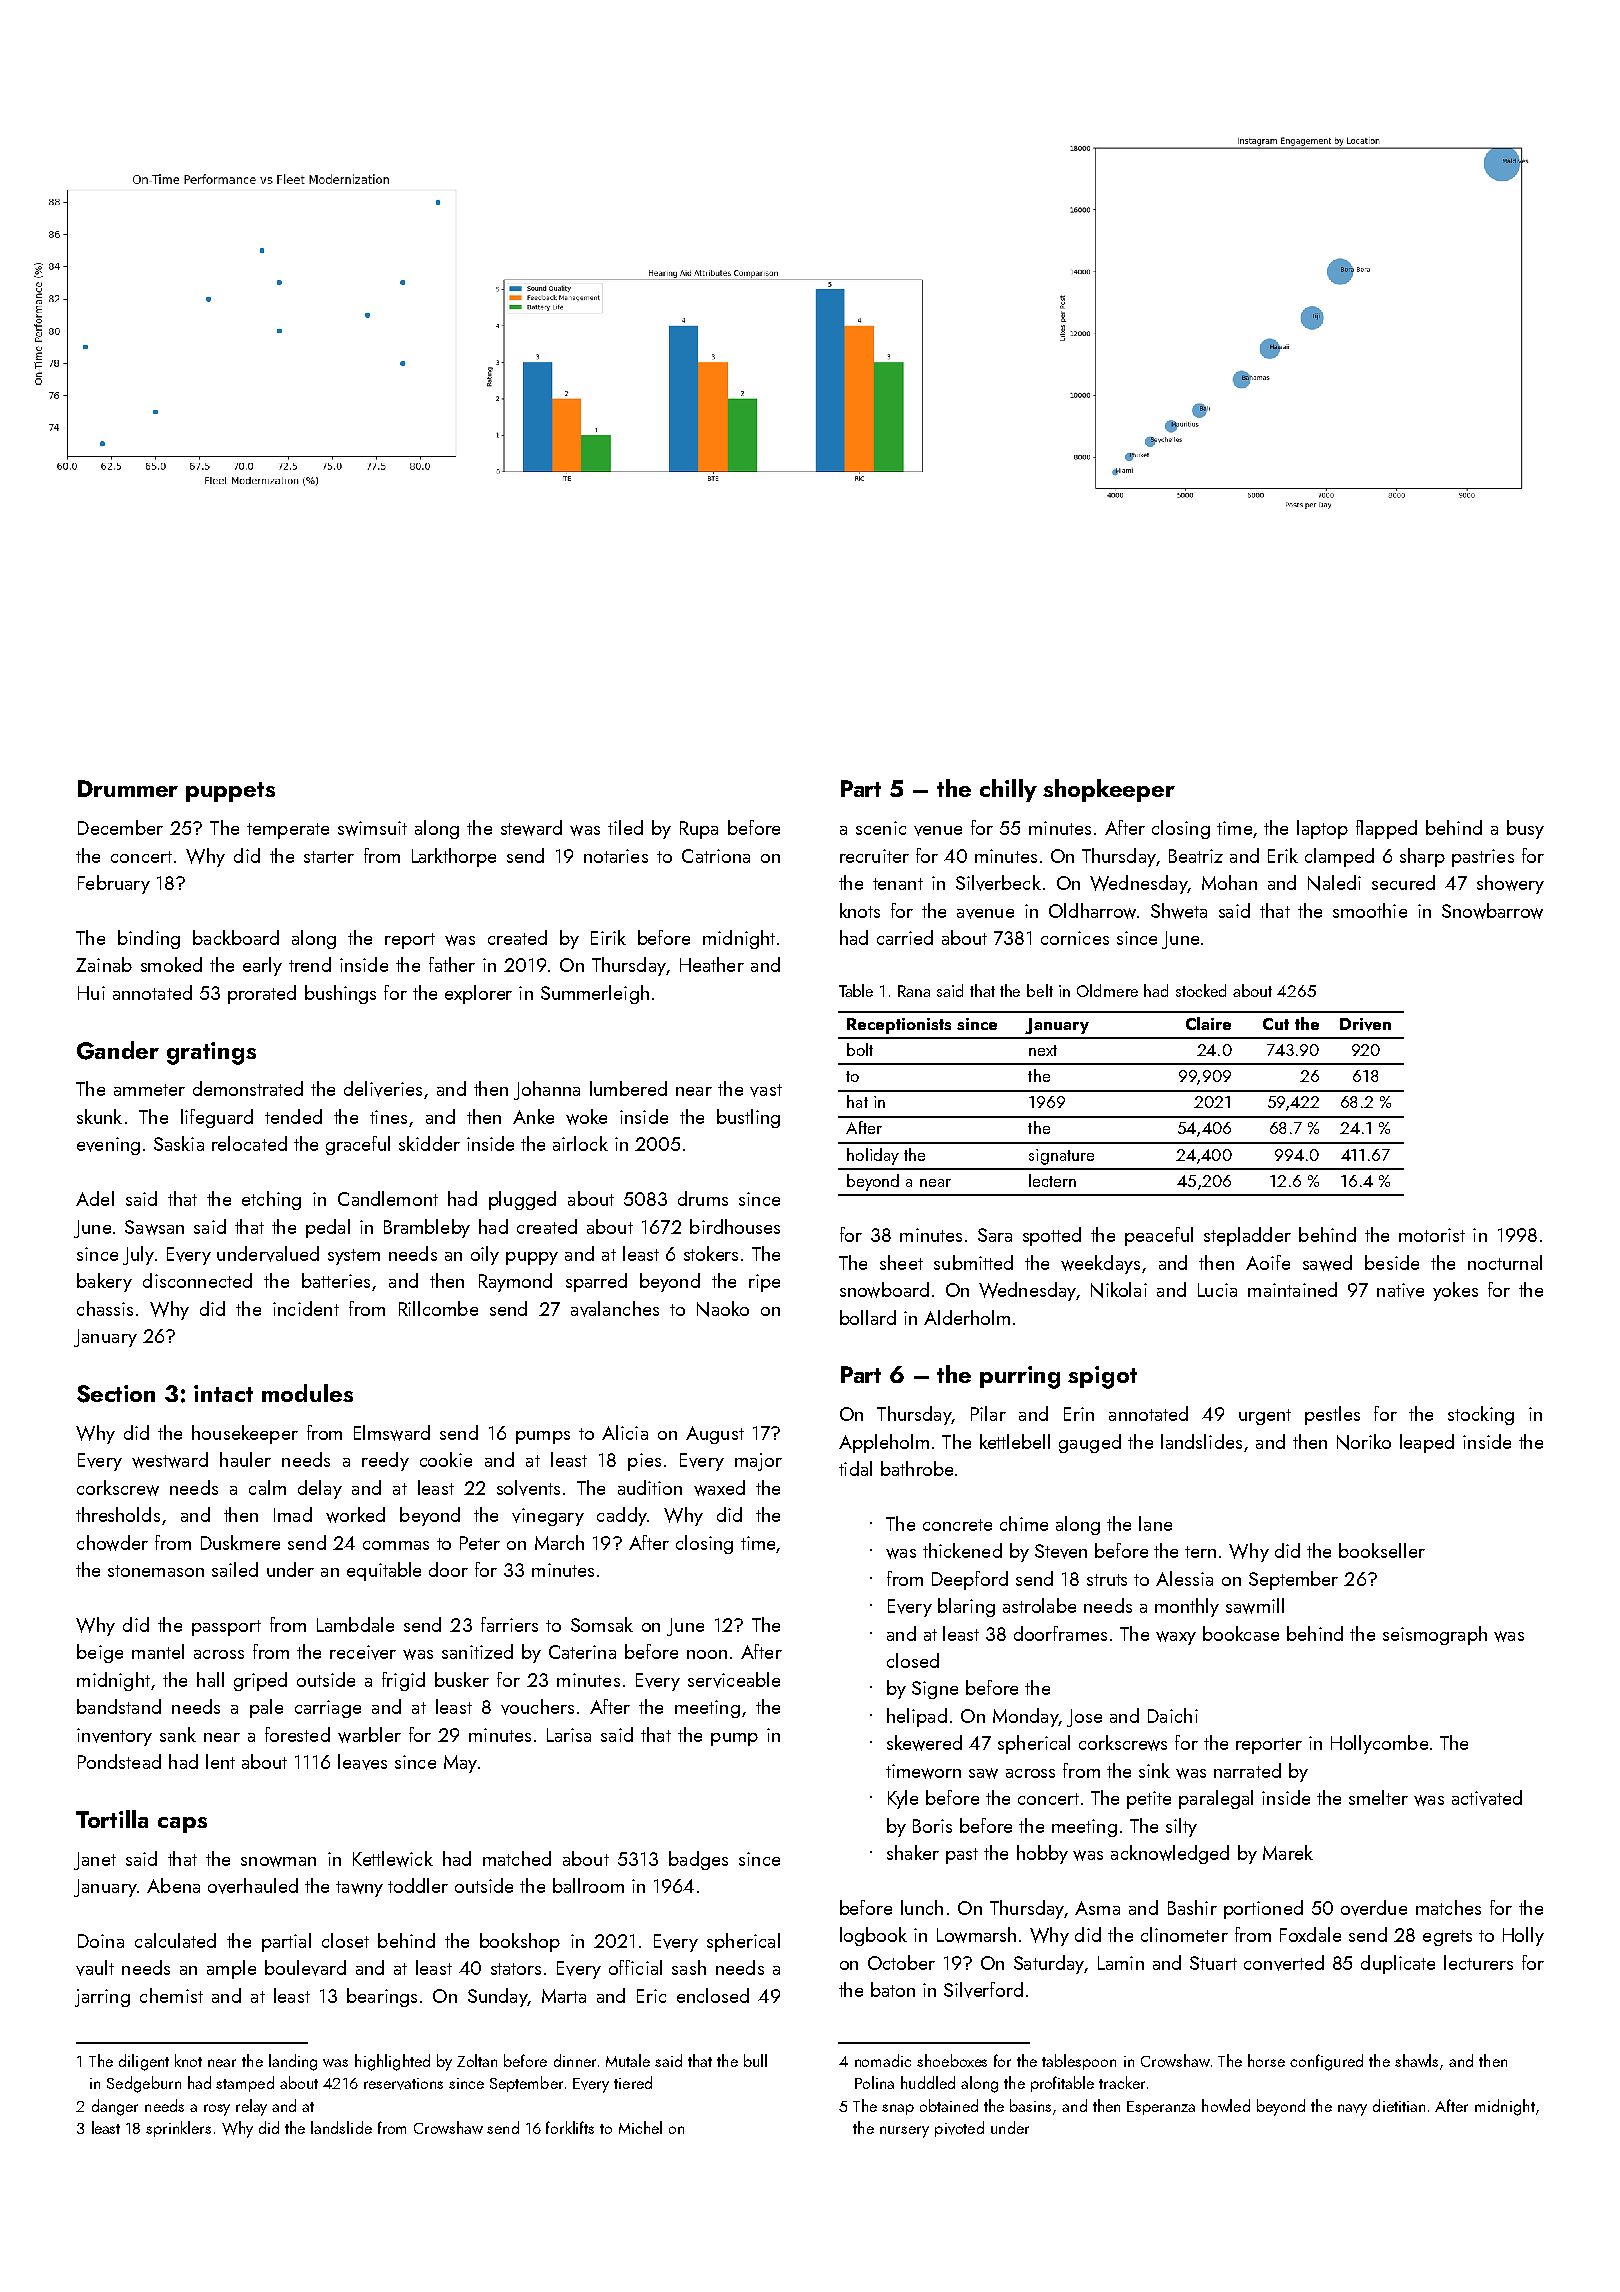  Describe the element at coordinates (531, 828) in the page. I see `steward` at that location.
